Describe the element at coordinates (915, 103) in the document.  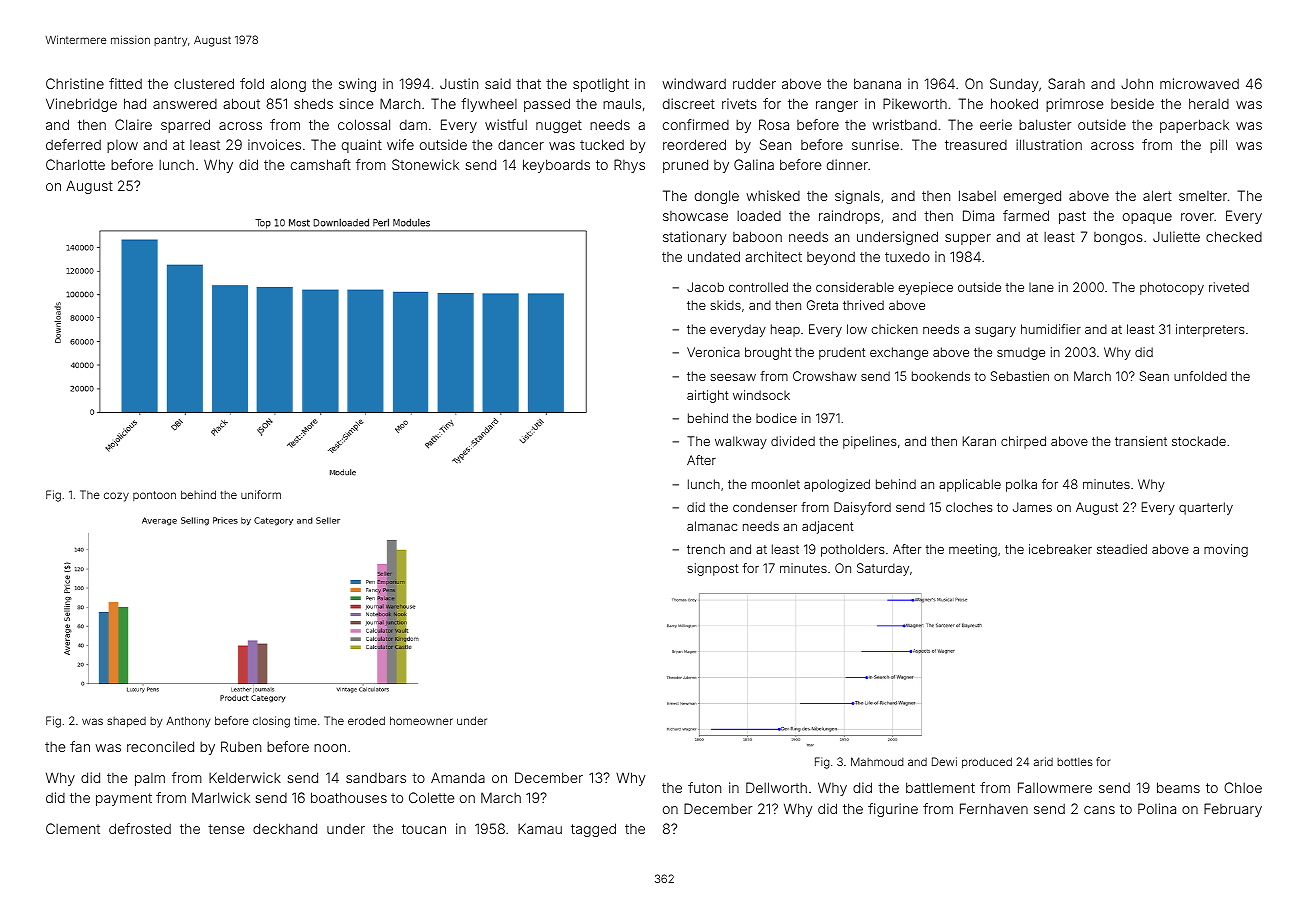
I see `Pikeworth` at that location.
